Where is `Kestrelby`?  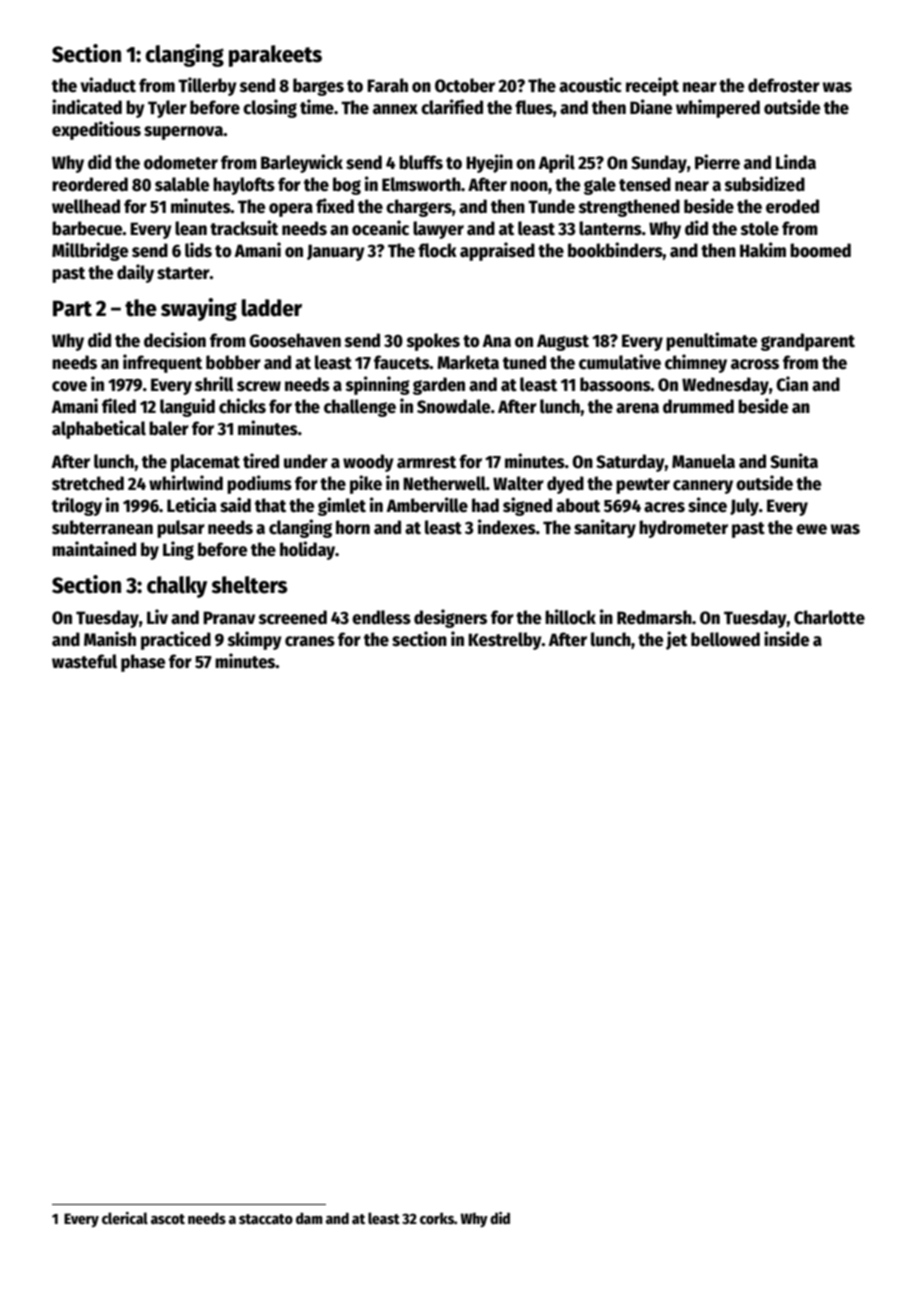
Kestrelby is located at coordinates (505, 641).
